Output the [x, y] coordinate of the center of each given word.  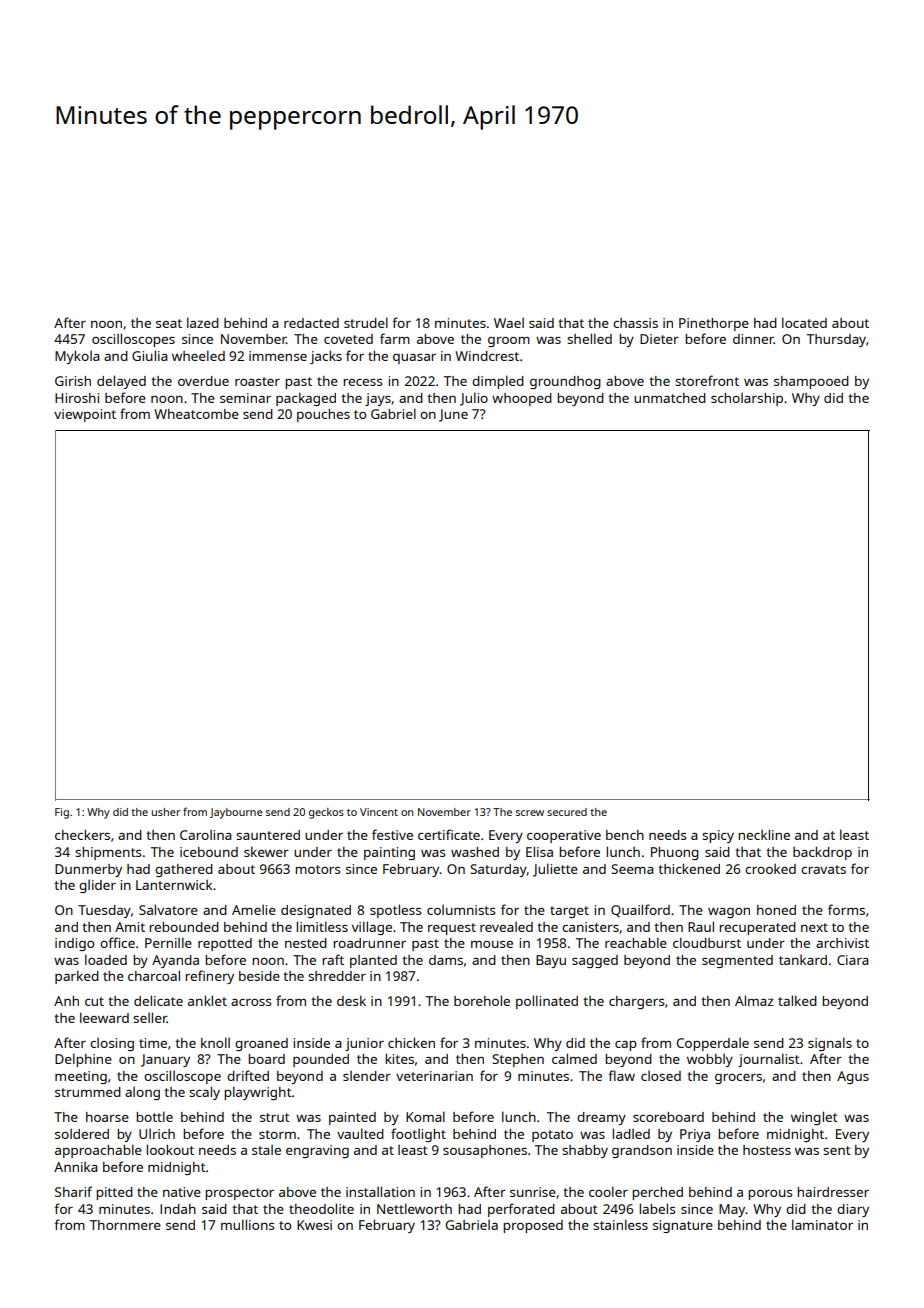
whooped [522, 399]
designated [316, 911]
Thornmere [125, 1225]
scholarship [747, 399]
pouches [323, 415]
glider [97, 886]
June [453, 415]
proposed [533, 1226]
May [732, 1210]
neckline [764, 834]
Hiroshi [77, 398]
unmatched [670, 398]
